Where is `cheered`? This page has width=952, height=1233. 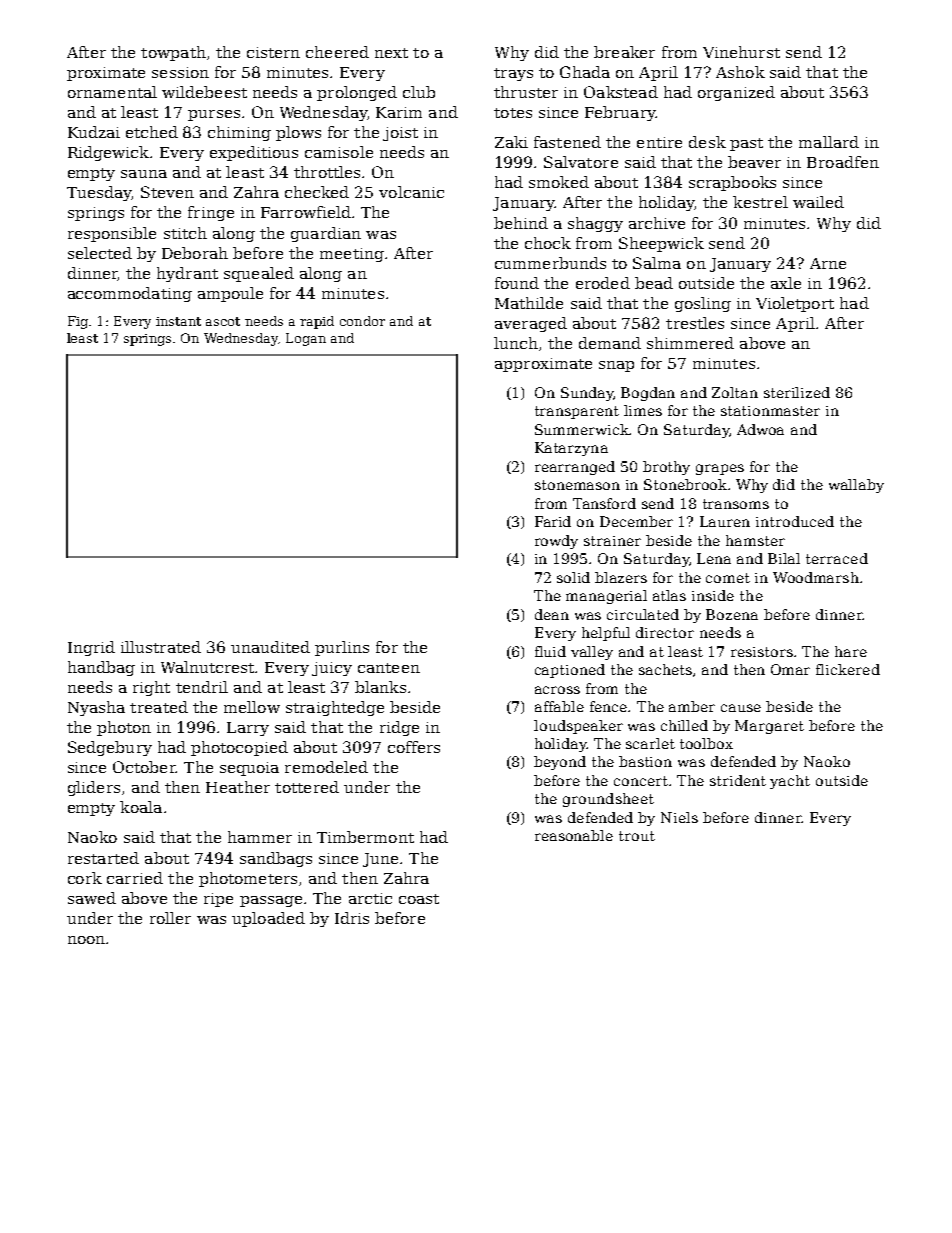
cheered is located at coordinates (337, 52).
